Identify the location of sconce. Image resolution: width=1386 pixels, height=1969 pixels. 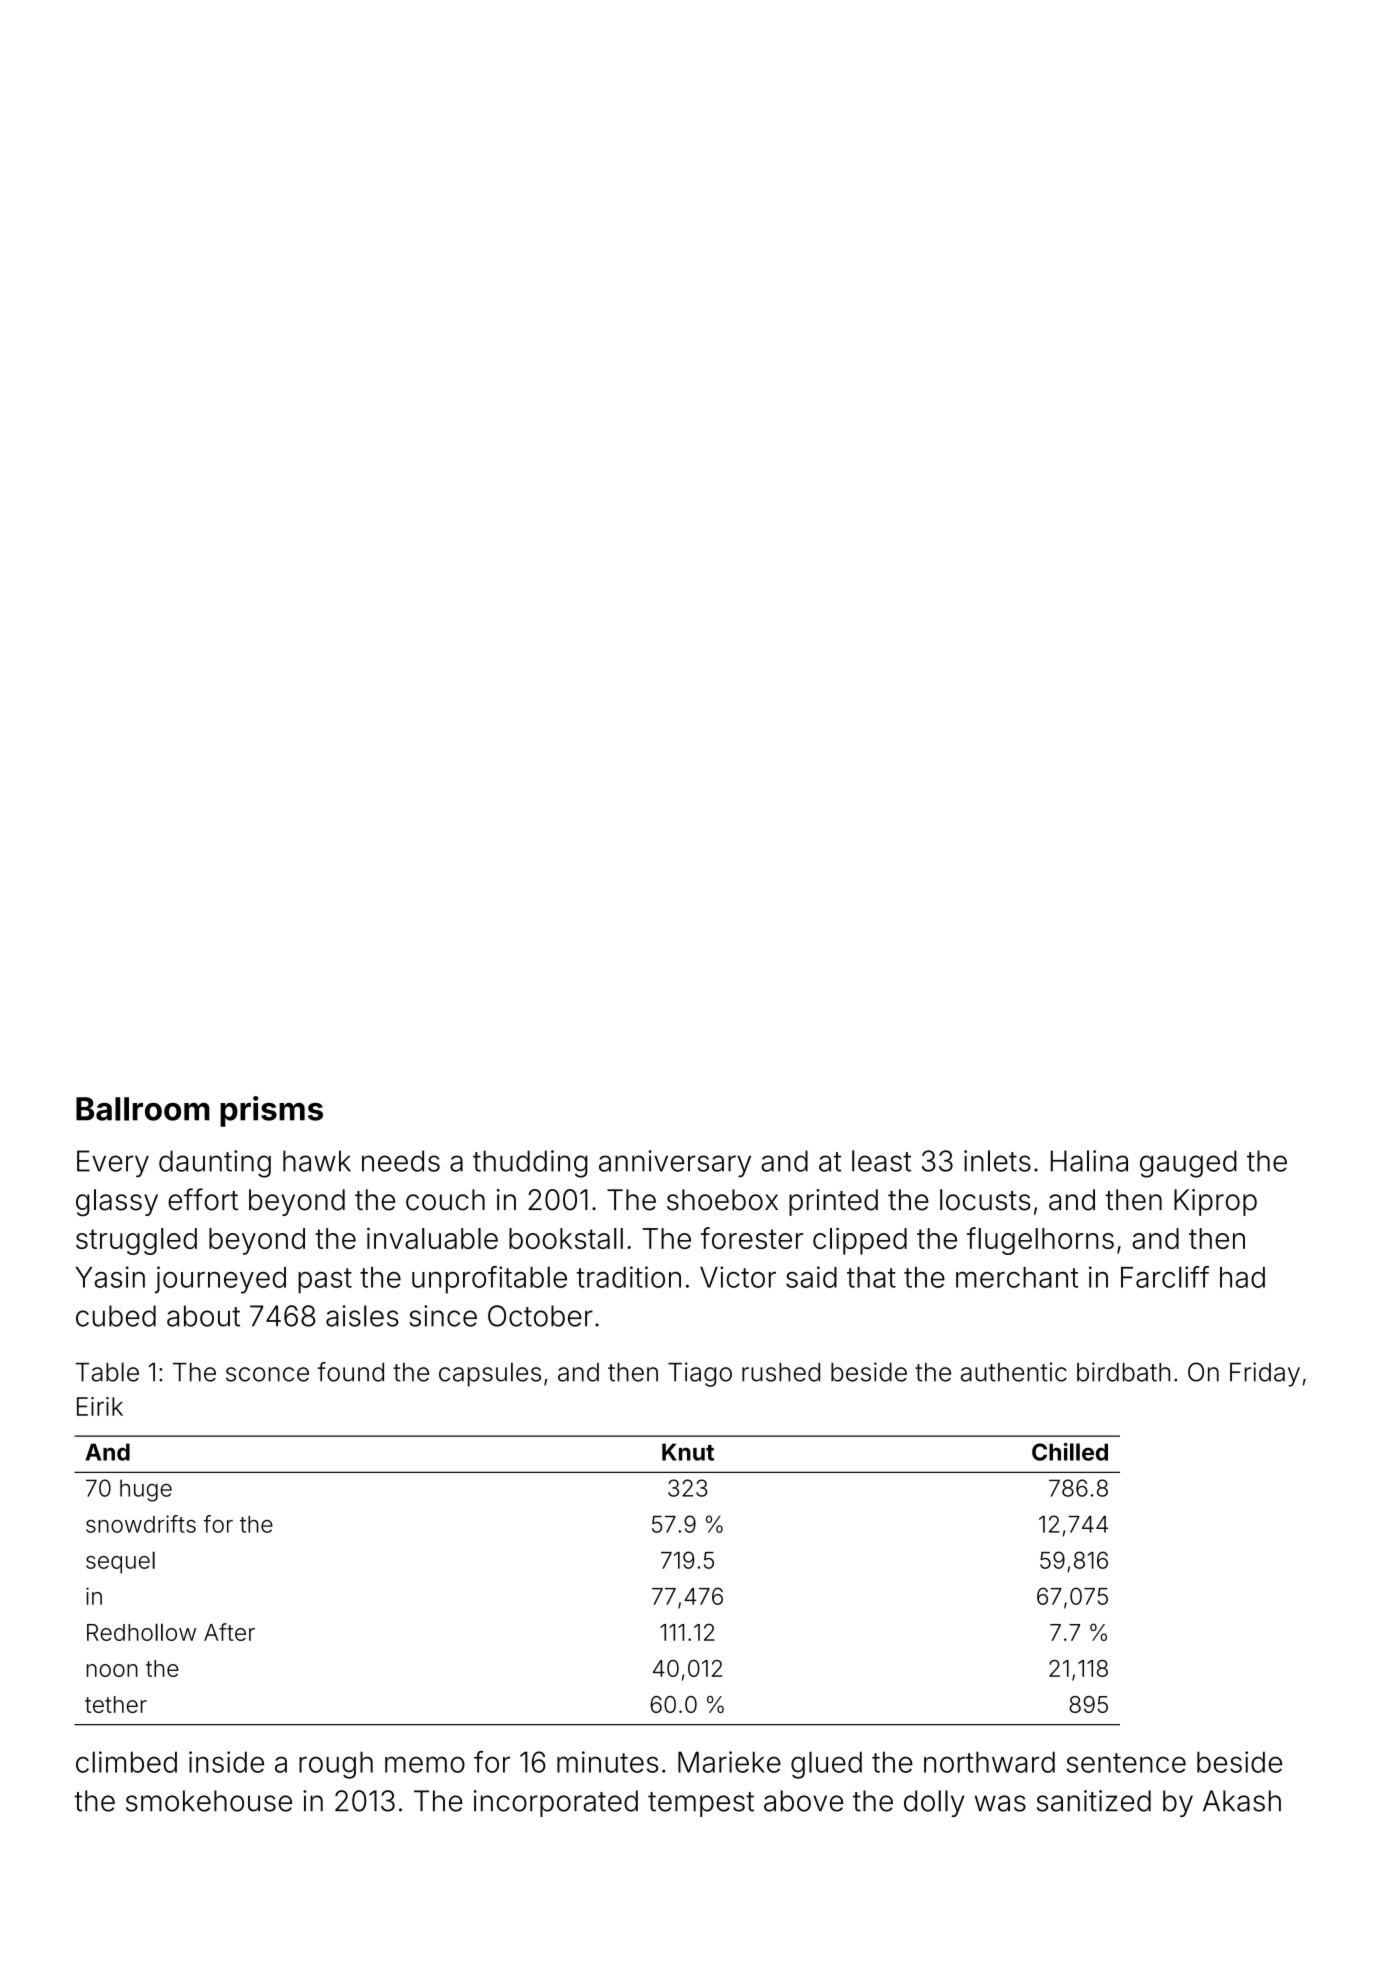
(267, 1374).
